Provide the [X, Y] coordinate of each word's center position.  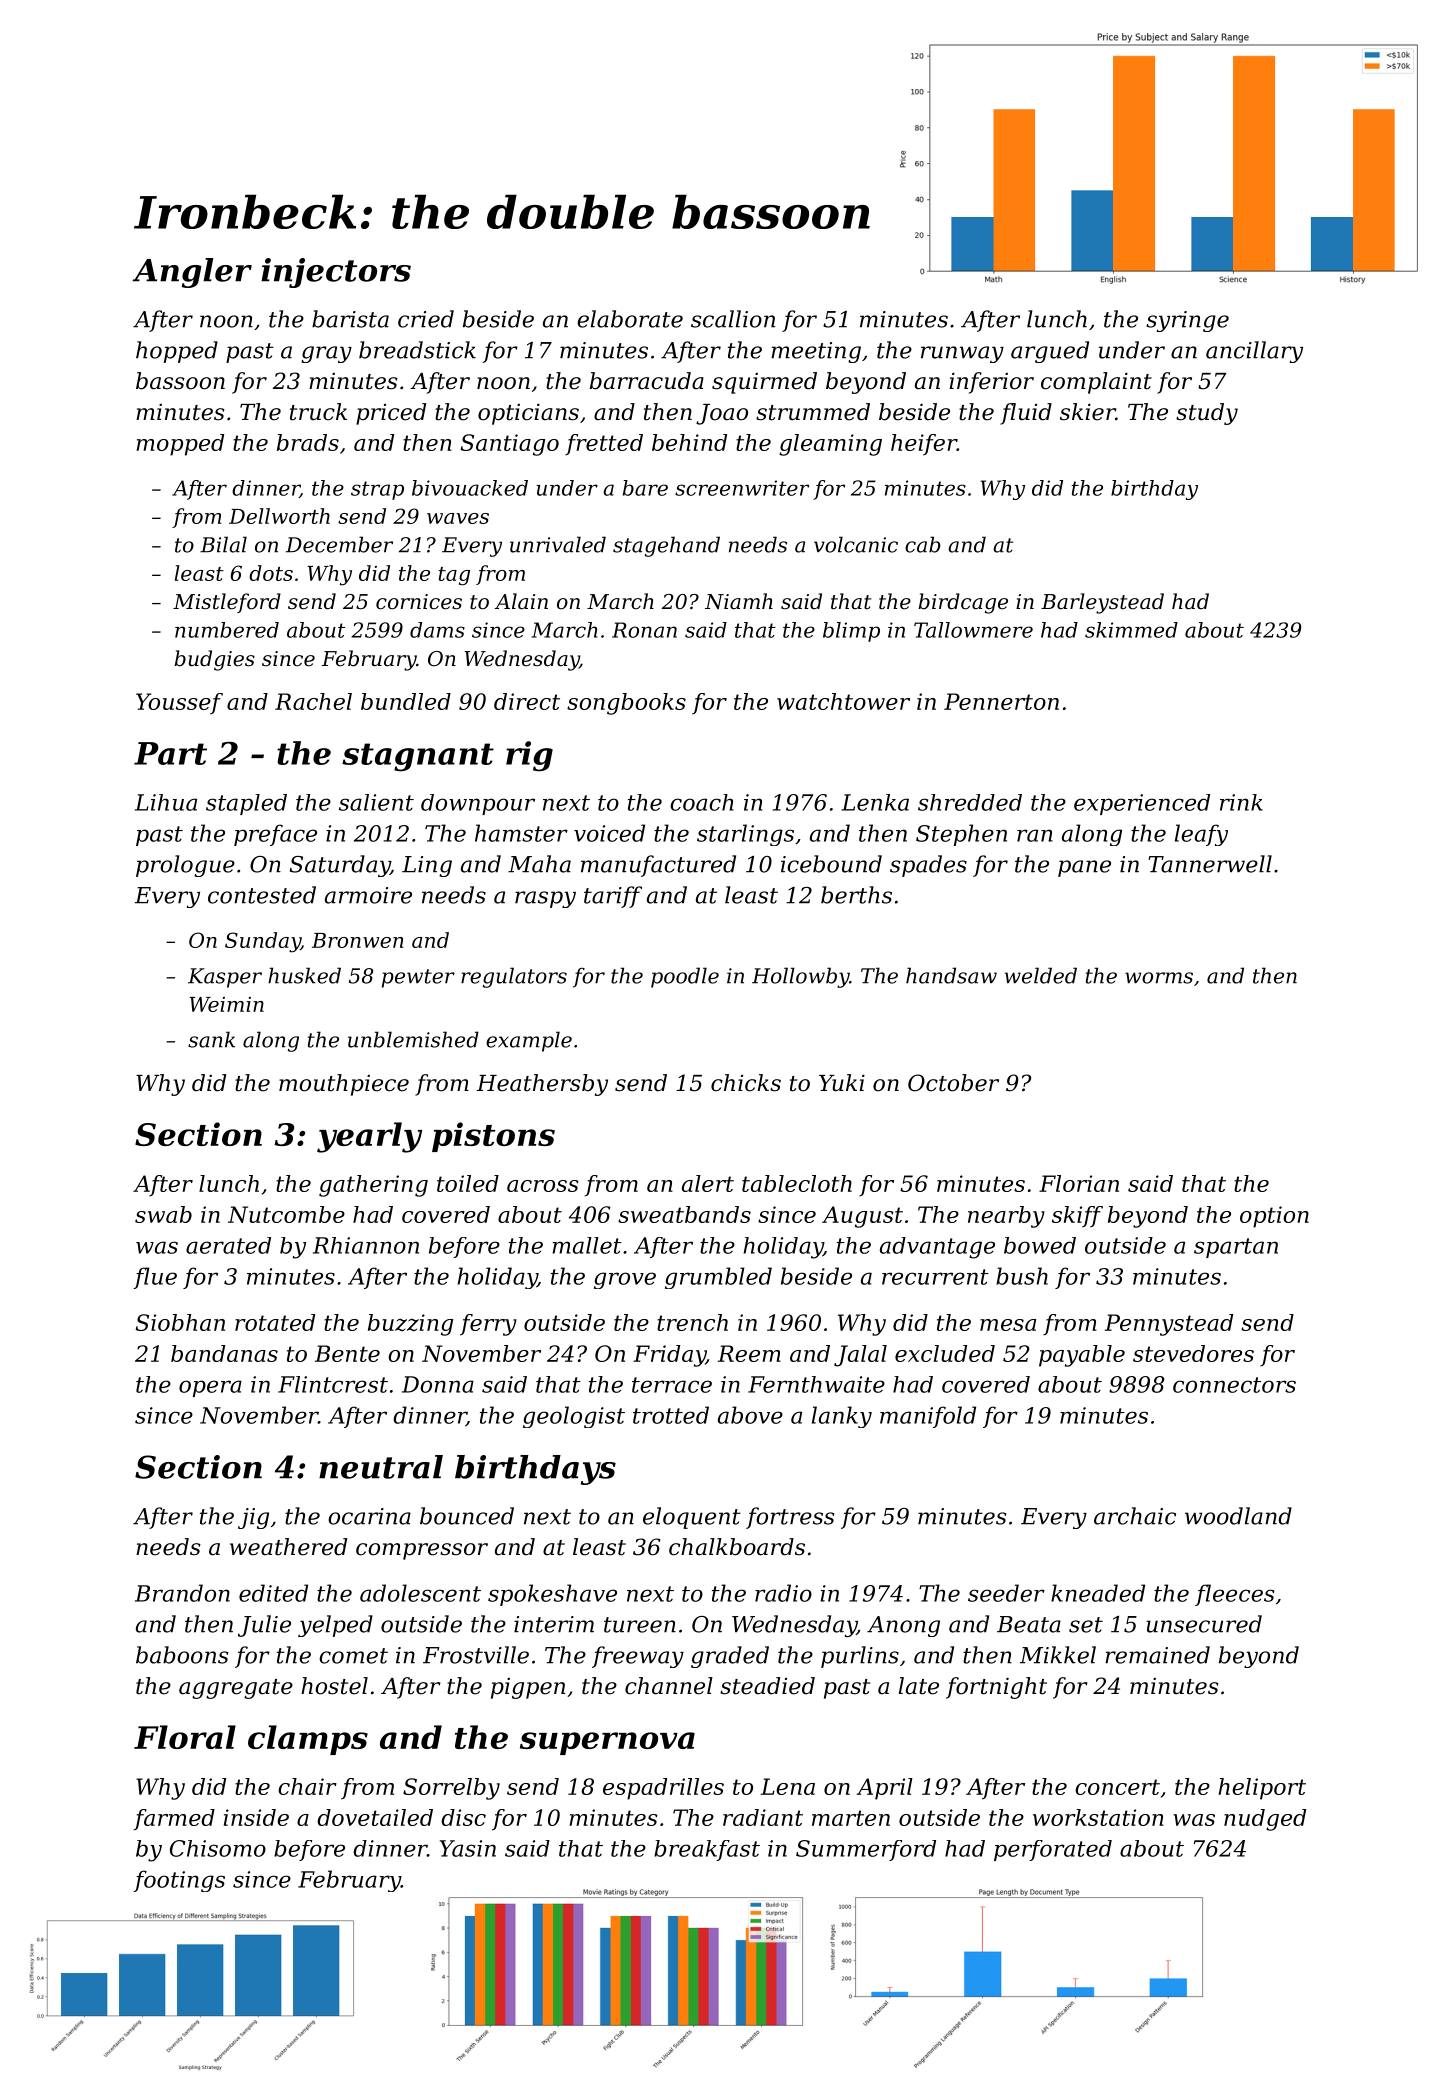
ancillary [1254, 352]
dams [437, 630]
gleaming [830, 445]
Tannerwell [1210, 864]
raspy [545, 899]
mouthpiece [344, 1085]
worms [1159, 978]
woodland [1238, 1516]
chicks [746, 1083]
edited [273, 1593]
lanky [842, 1417]
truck [318, 412]
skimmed [1131, 630]
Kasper [225, 978]
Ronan [644, 630]
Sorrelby [451, 1789]
